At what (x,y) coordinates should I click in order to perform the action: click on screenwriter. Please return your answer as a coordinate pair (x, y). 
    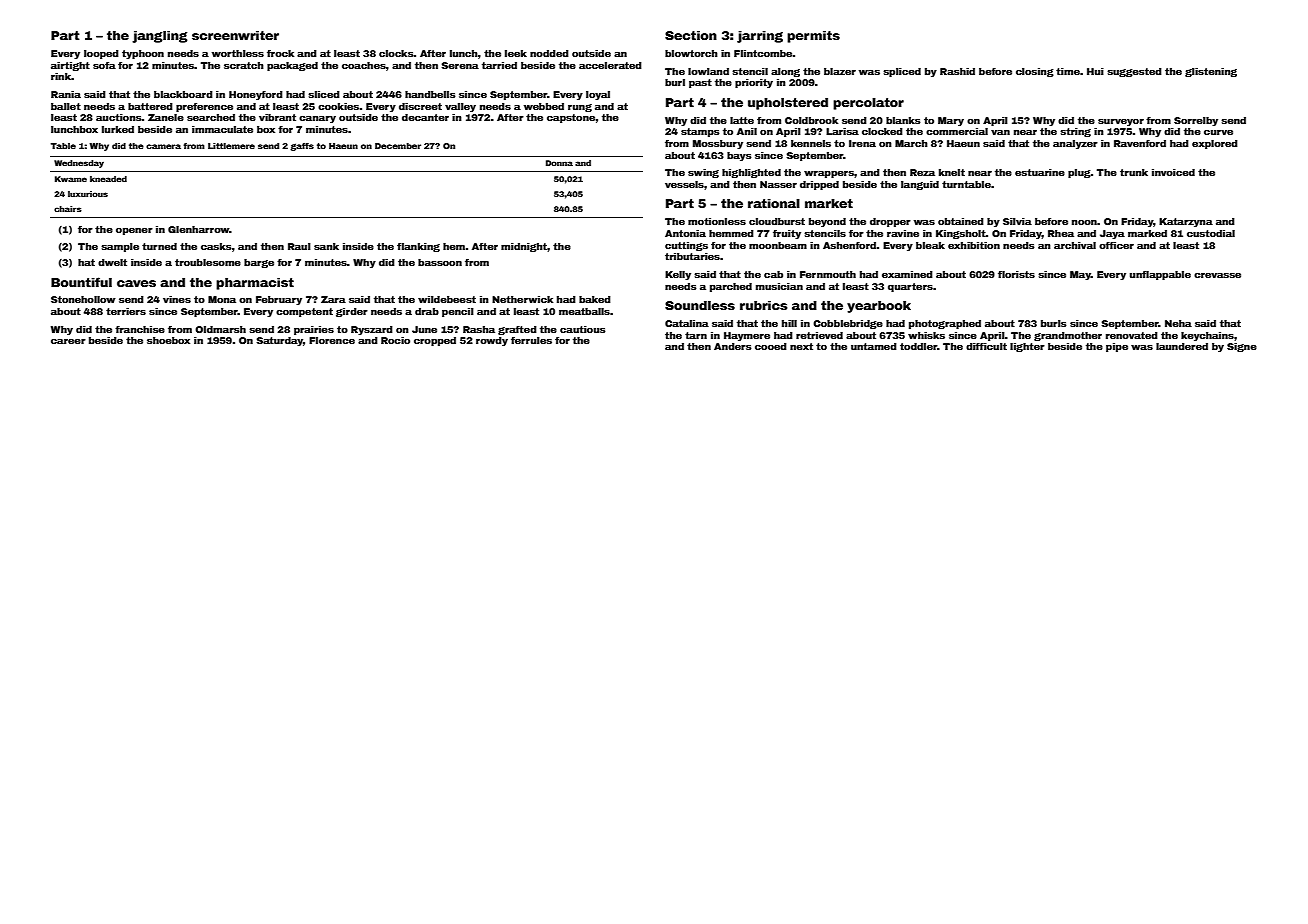
    Looking at the image, I should click on (235, 35).
